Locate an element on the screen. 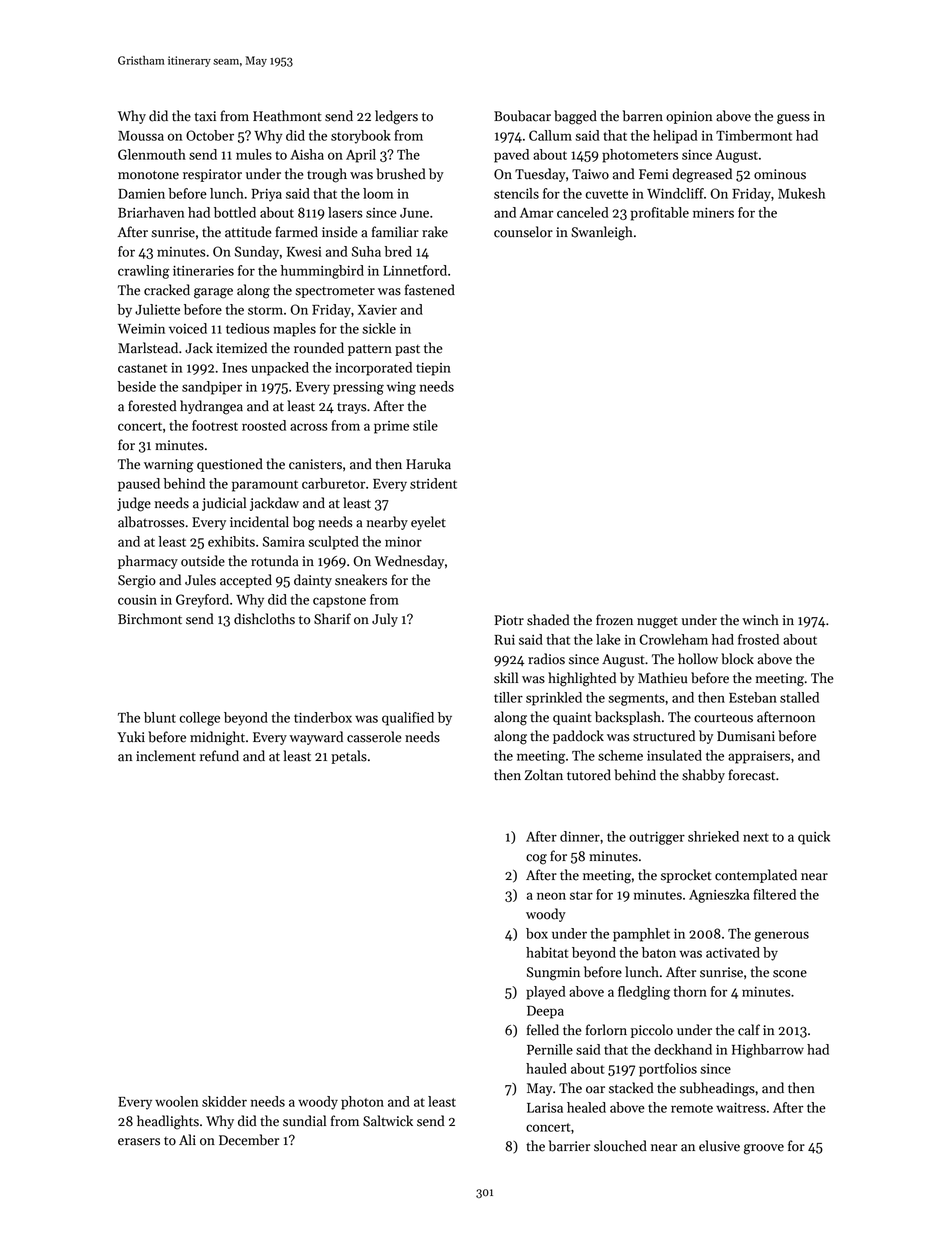  neon is located at coordinates (551, 896).
